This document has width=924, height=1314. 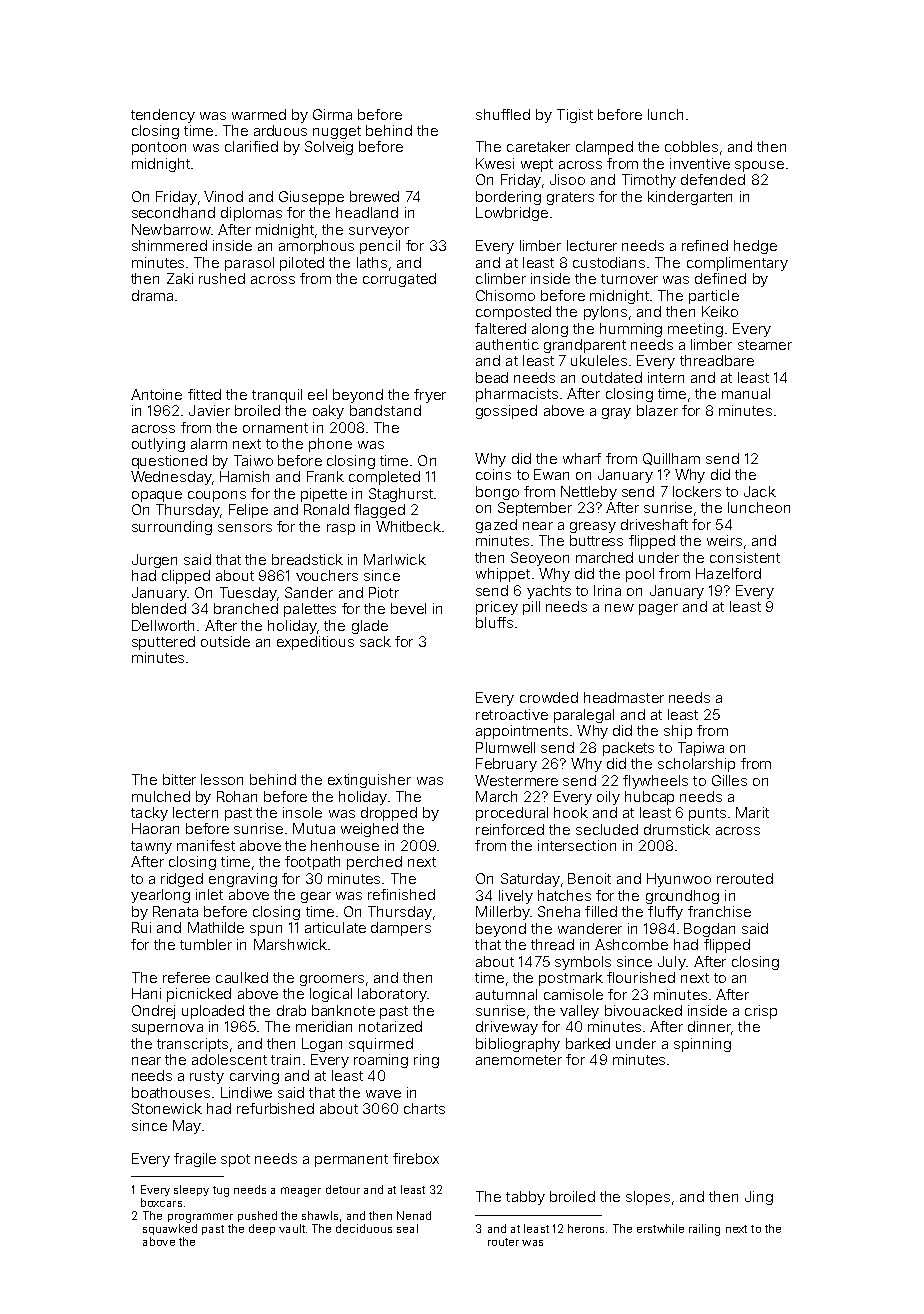 I want to click on coins, so click(x=493, y=474).
